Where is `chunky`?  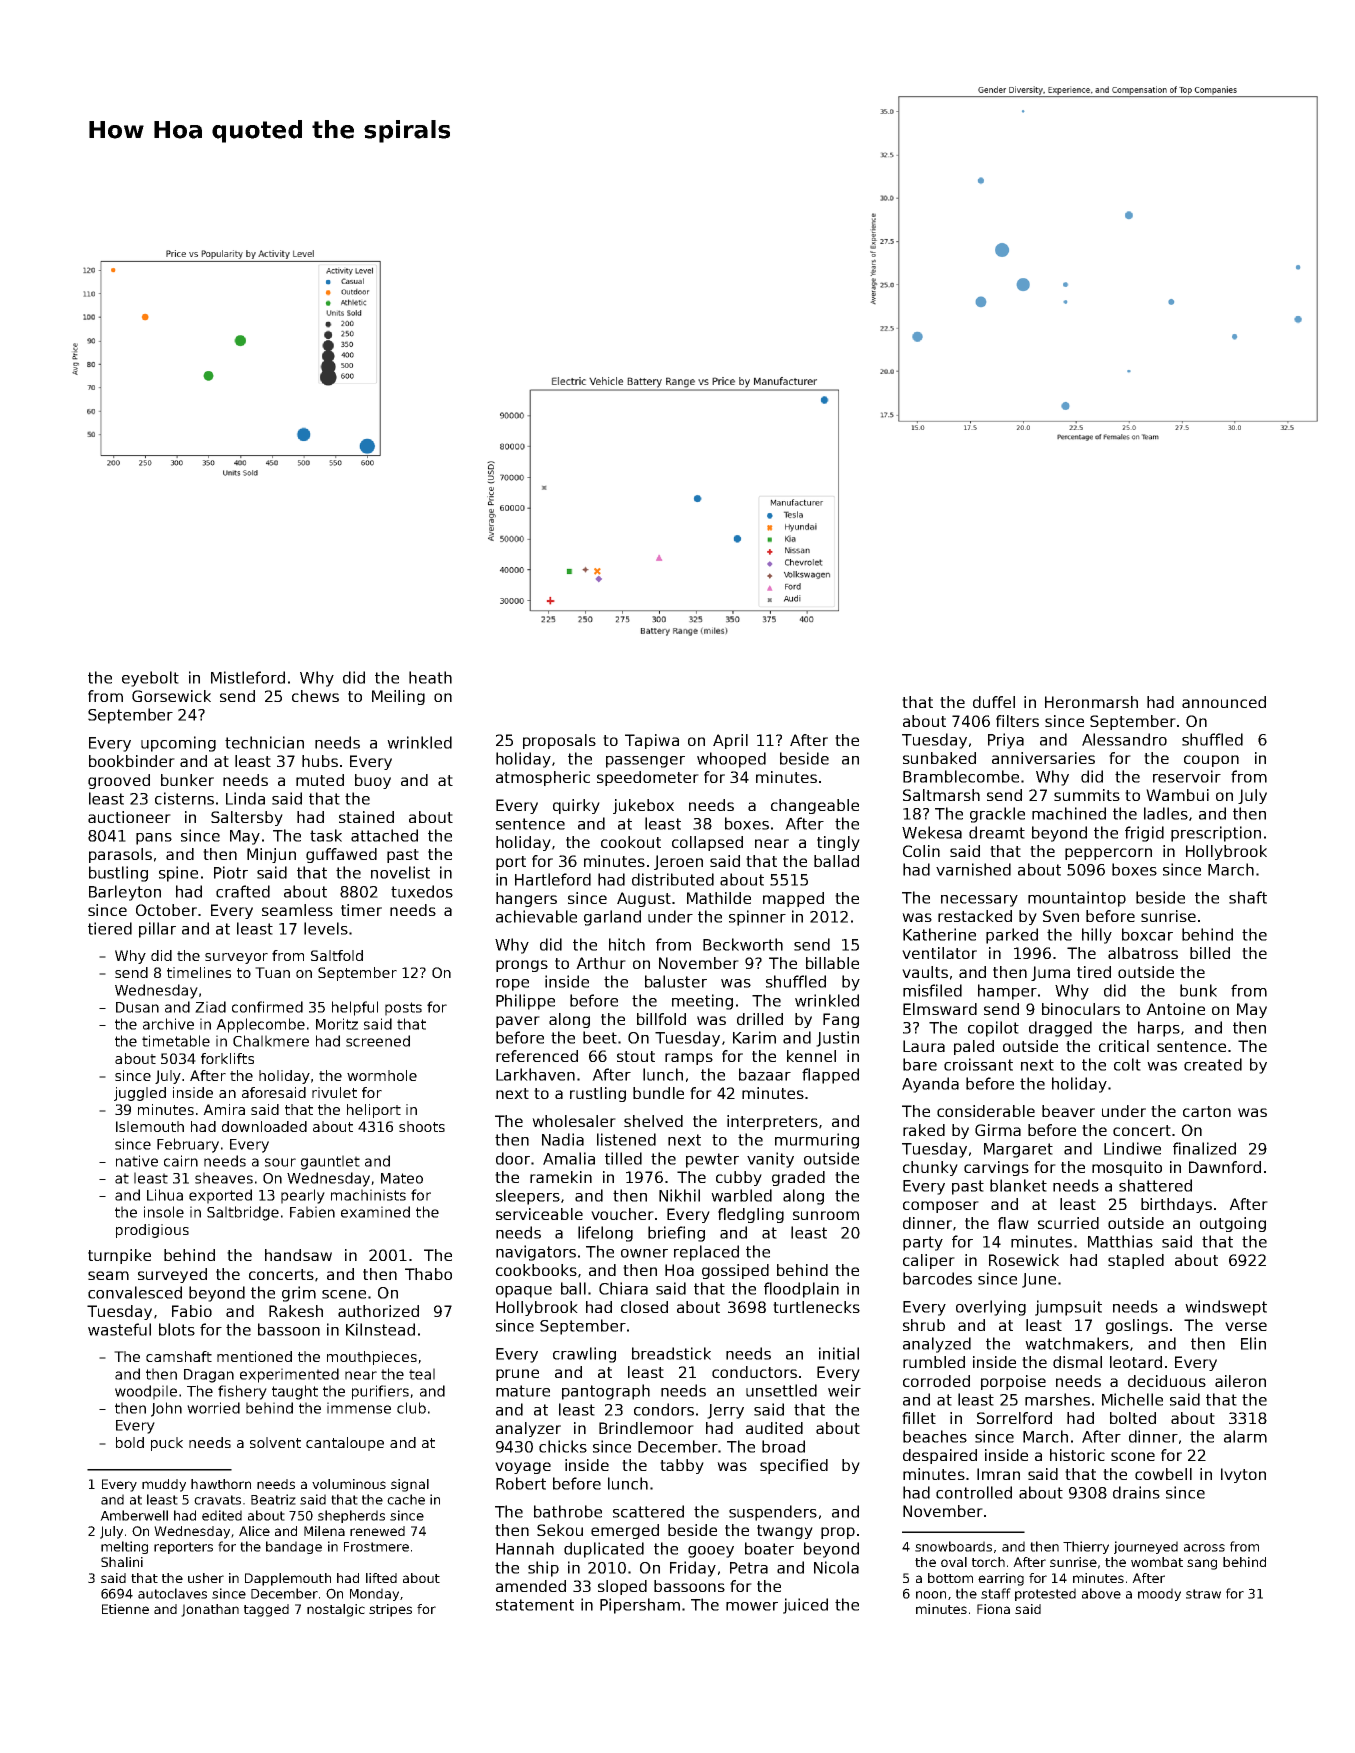
chunky is located at coordinates (930, 1168).
